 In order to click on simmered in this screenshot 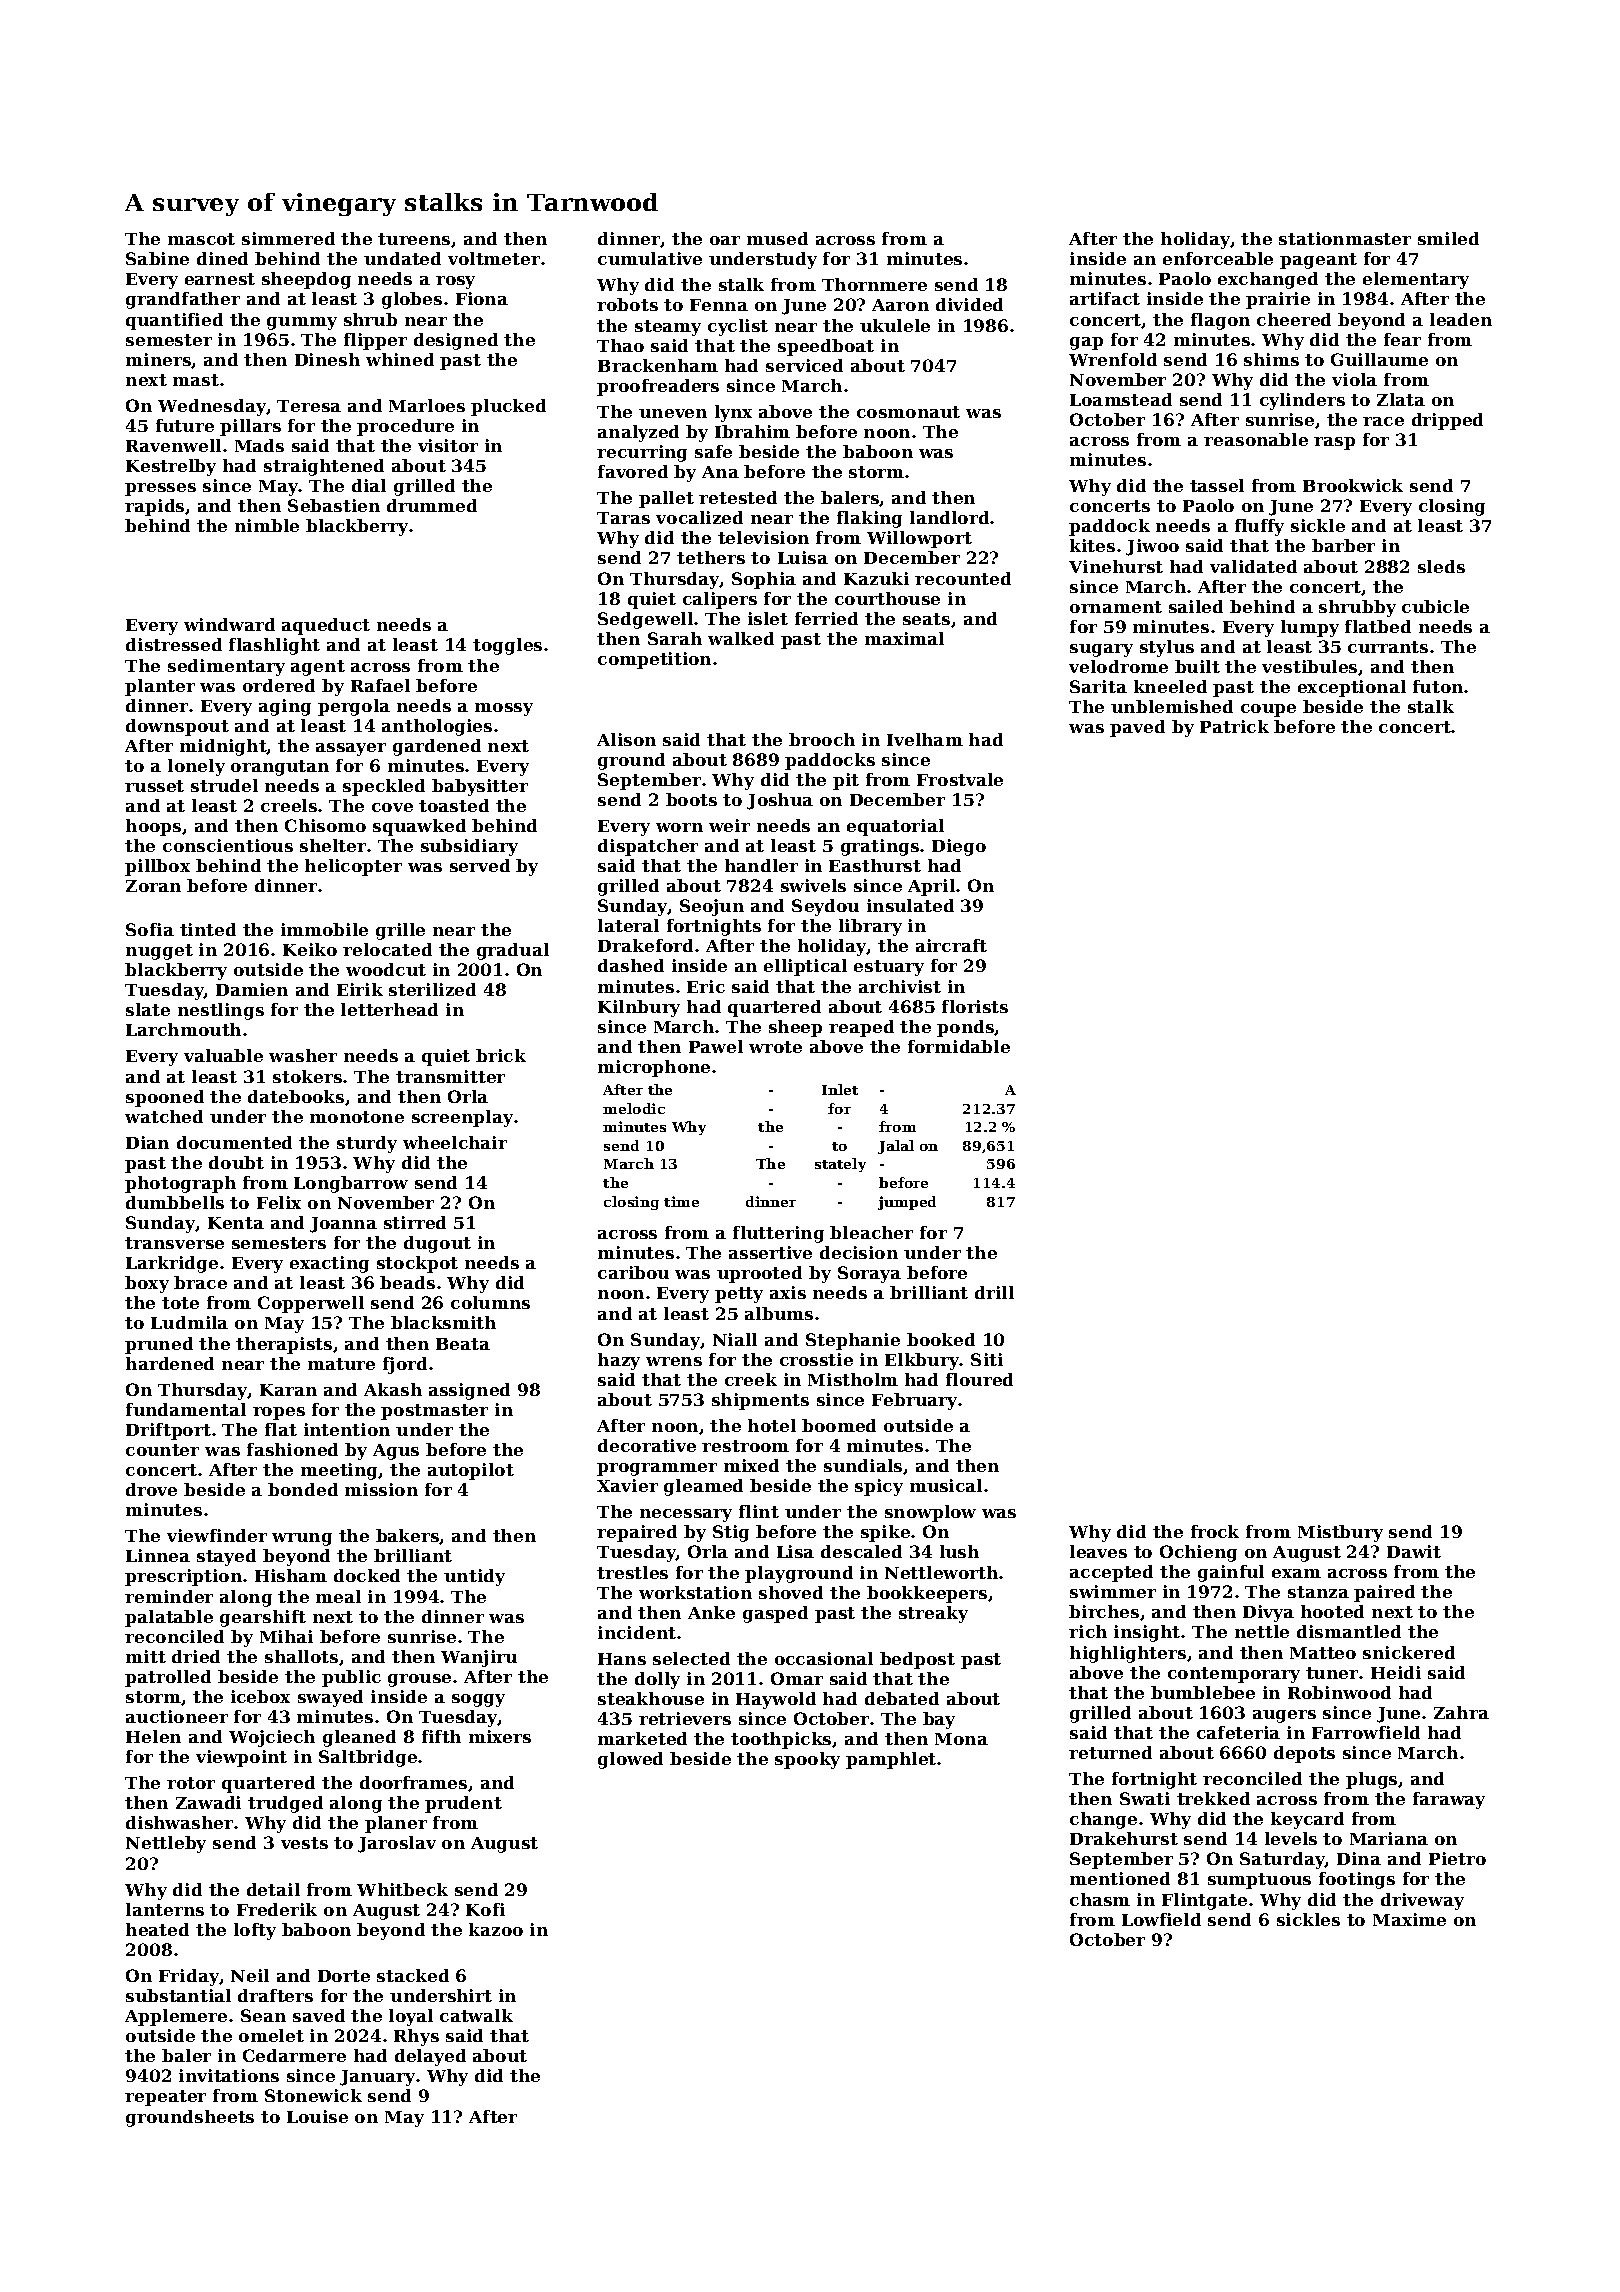, I will do `click(288, 238)`.
